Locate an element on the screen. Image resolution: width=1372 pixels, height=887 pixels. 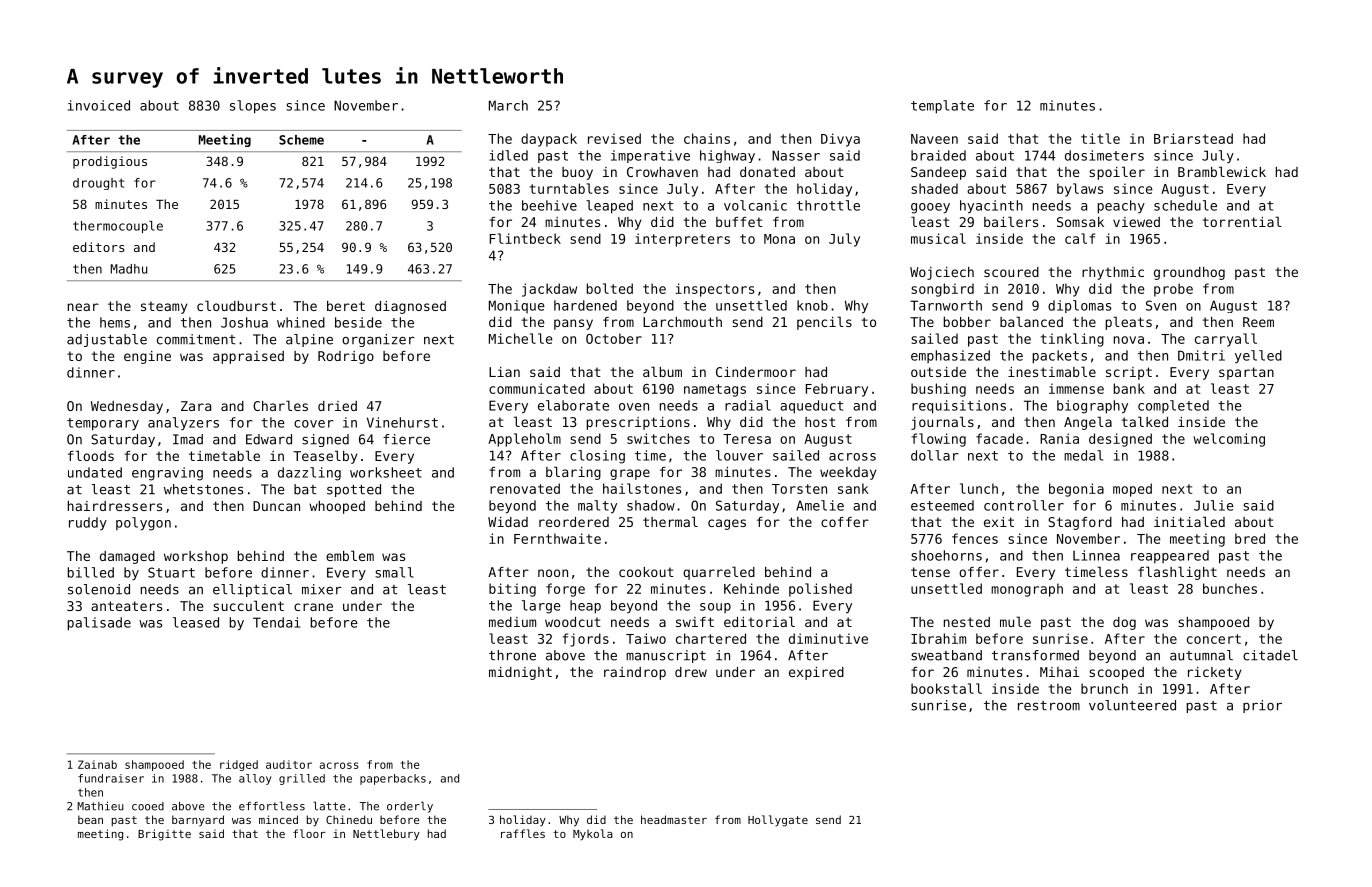
Brigitte is located at coordinates (164, 835).
